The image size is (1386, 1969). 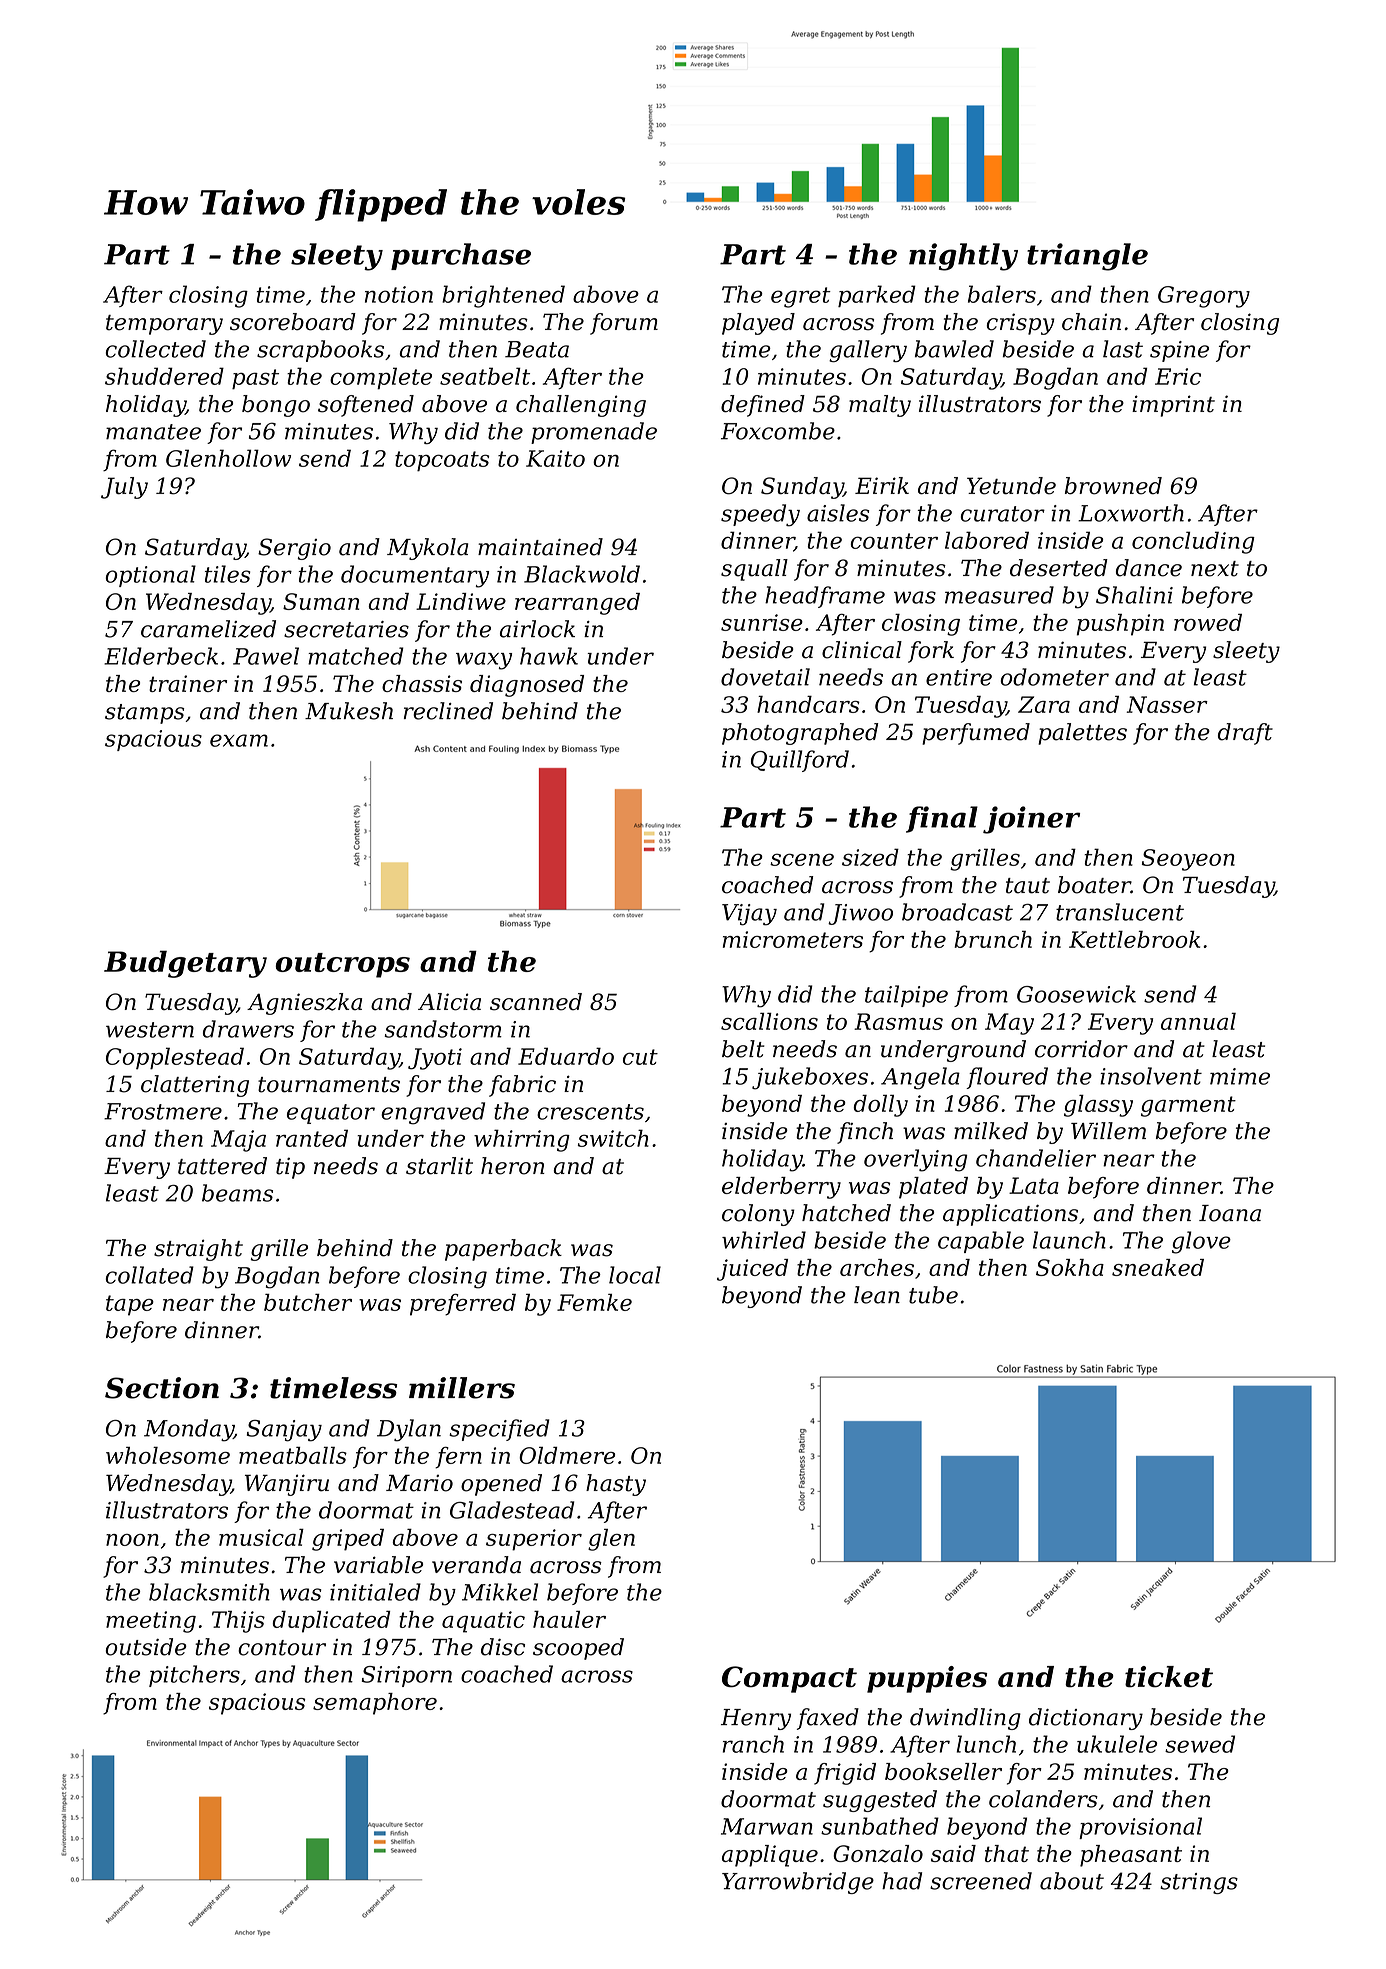 What do you see at coordinates (800, 761) in the screenshot?
I see `Quillford` at bounding box center [800, 761].
